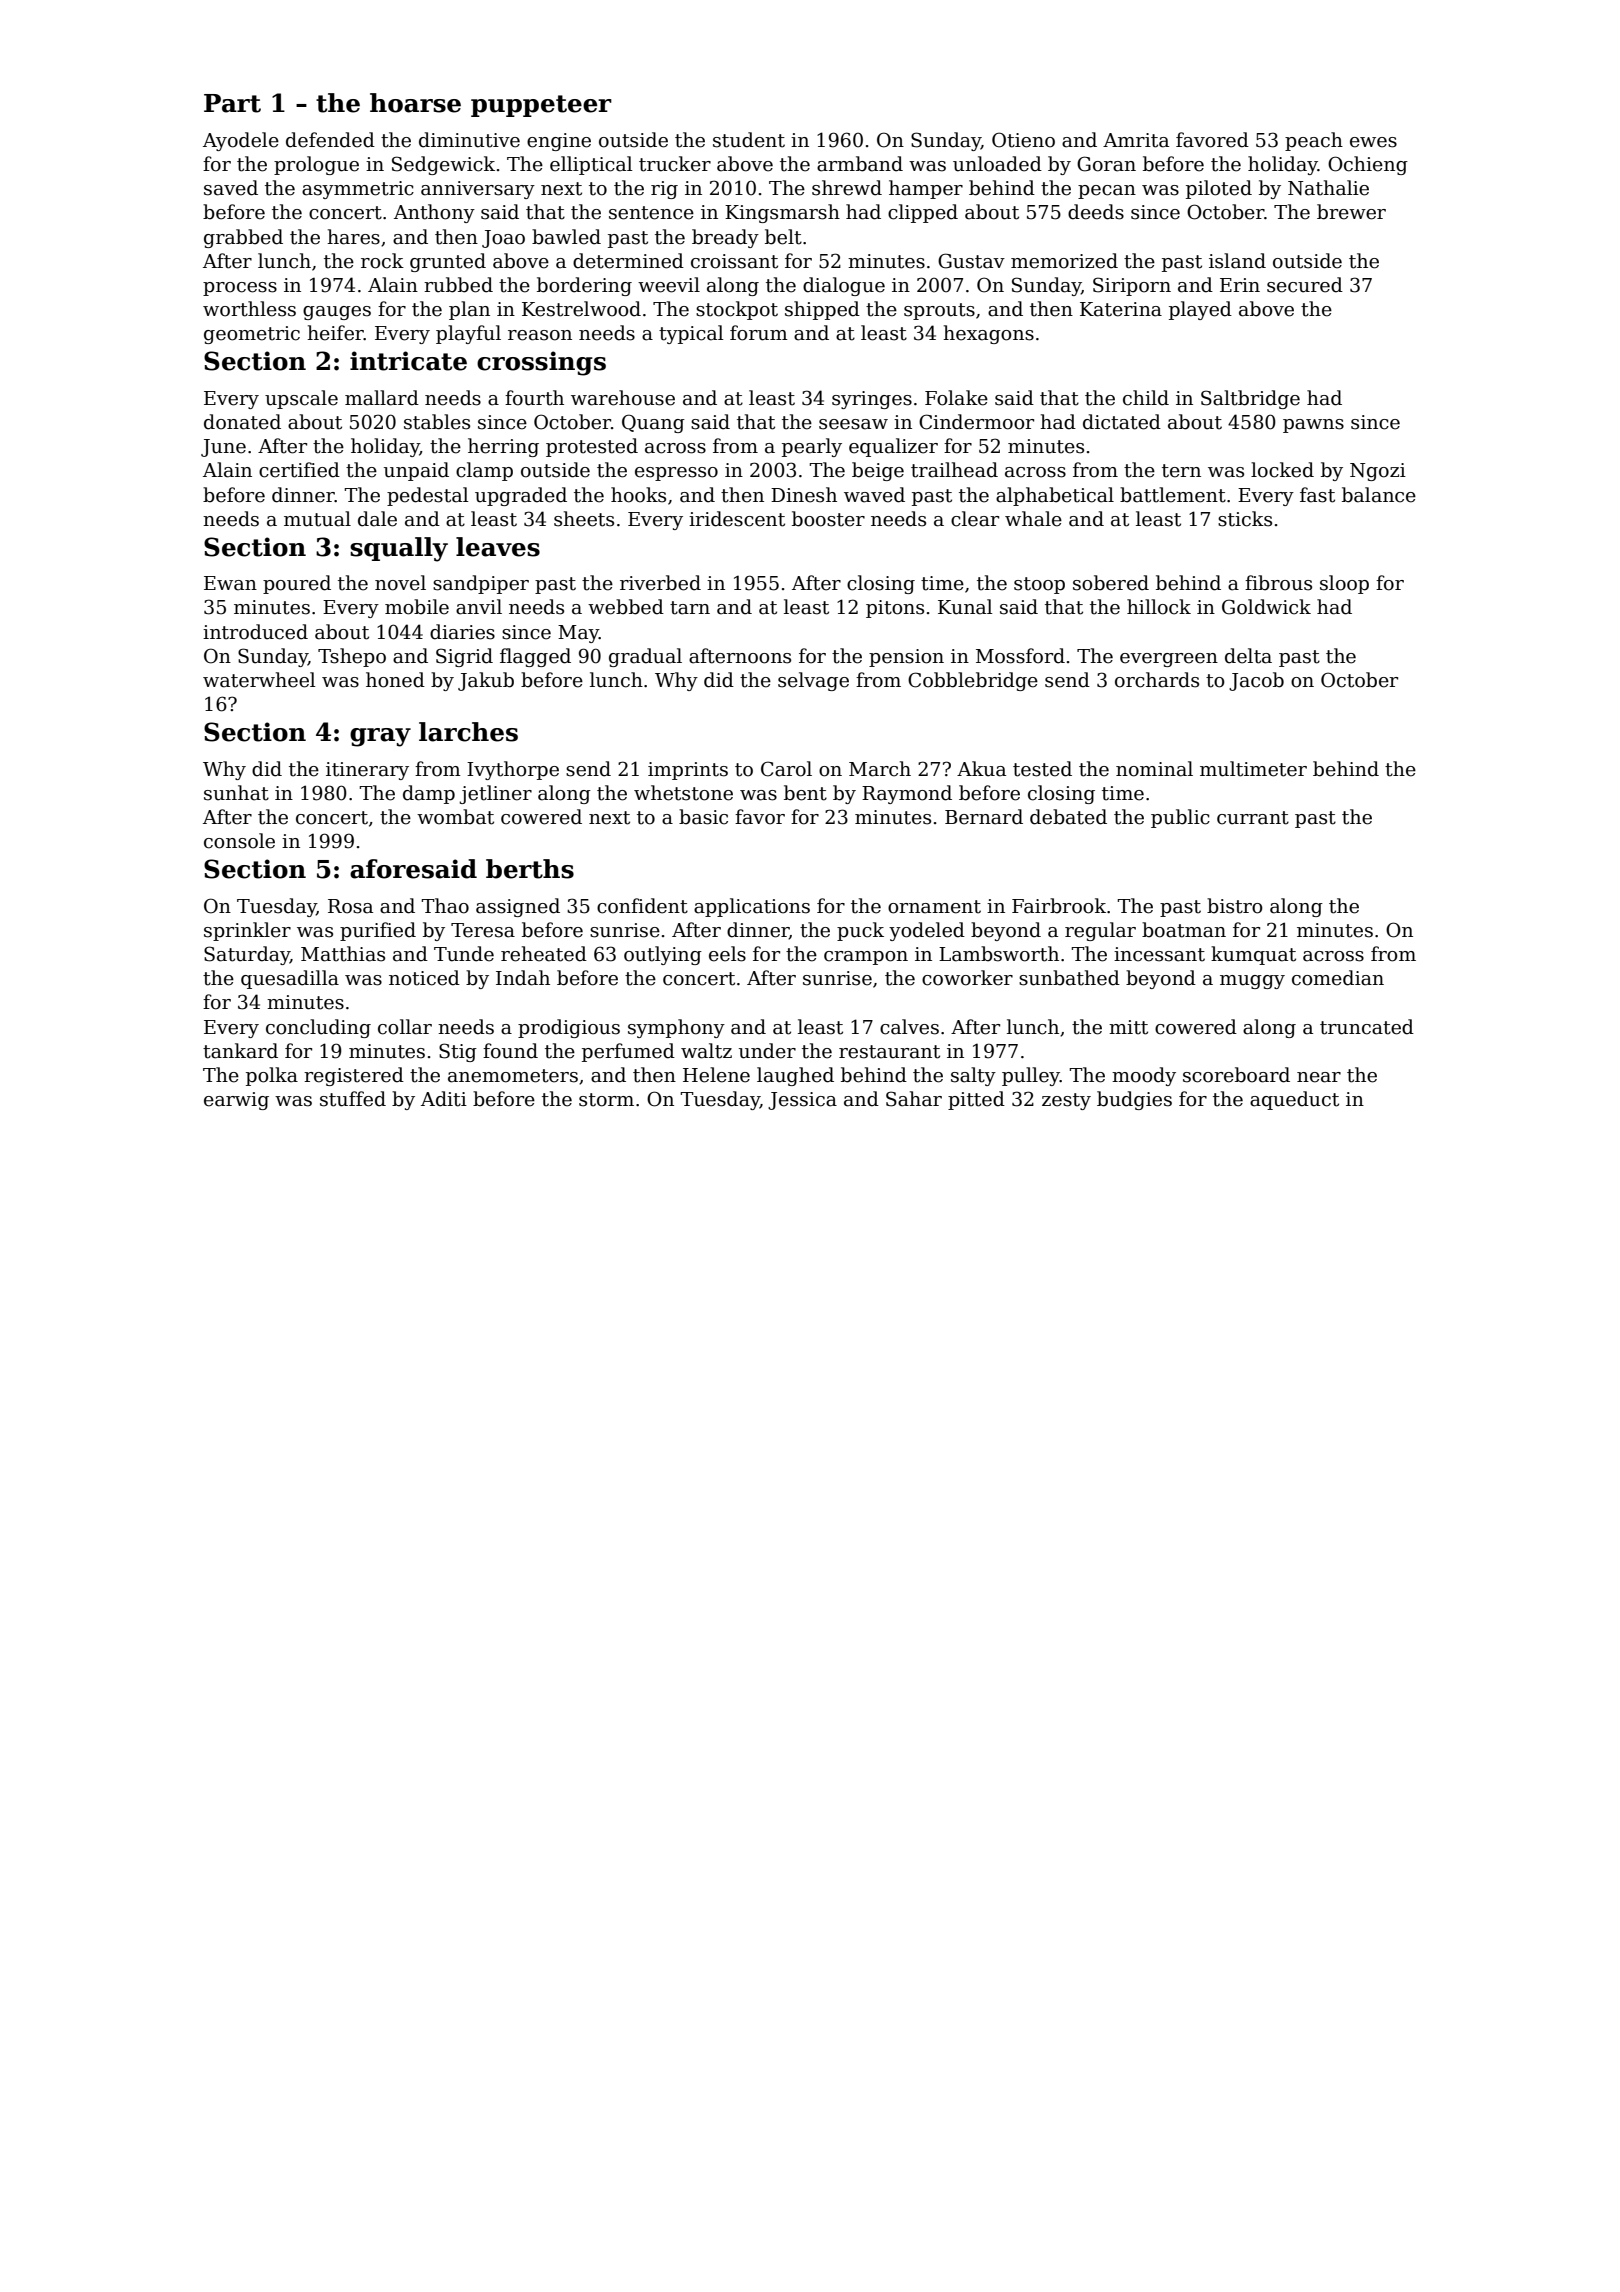 The height and width of the screenshot is (2292, 1620). Describe the element at coordinates (1248, 656) in the screenshot. I see `delta` at that location.
